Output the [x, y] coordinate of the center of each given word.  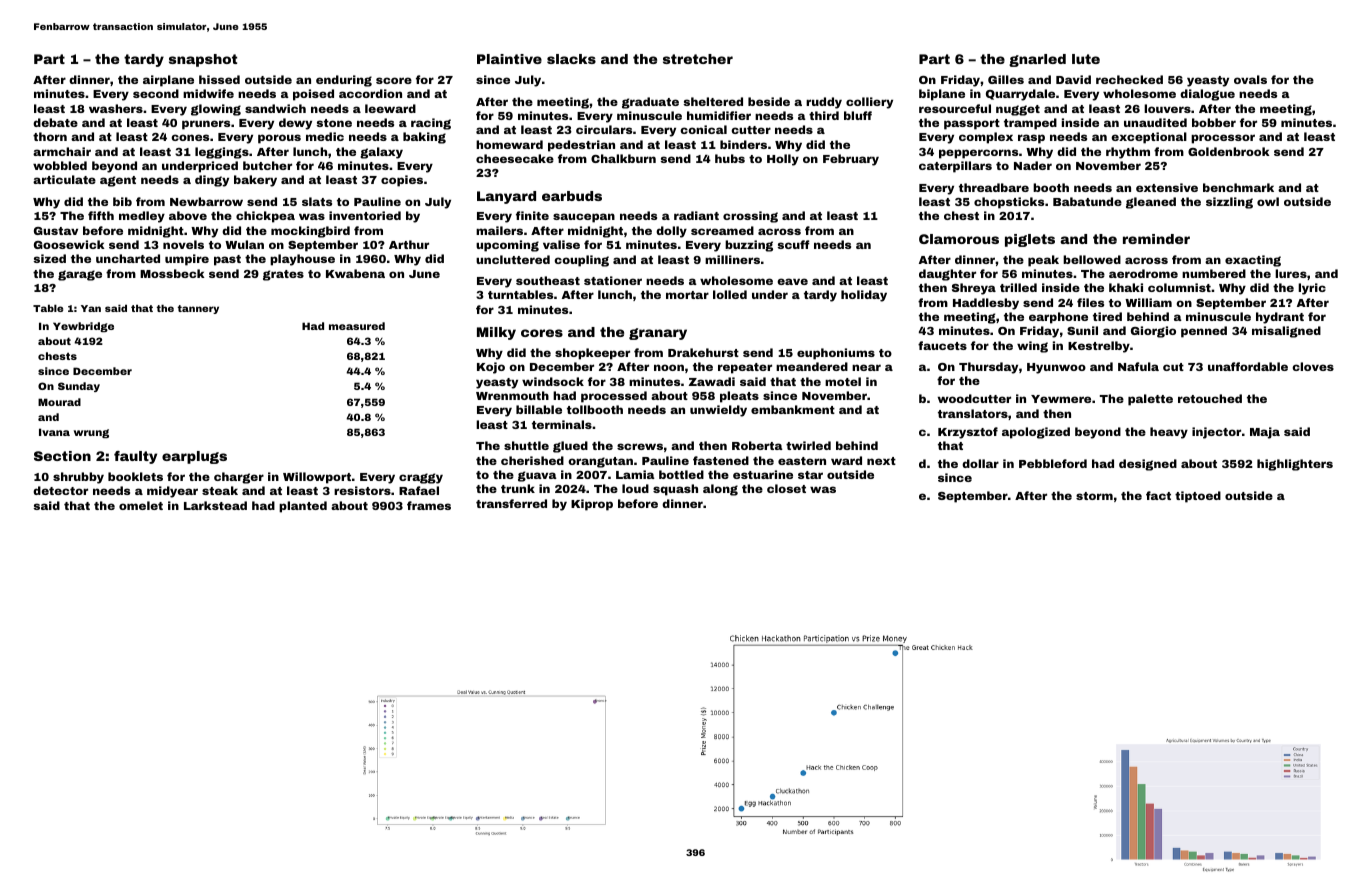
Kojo [491, 368]
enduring [344, 81]
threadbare [994, 187]
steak [220, 490]
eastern [802, 461]
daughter [947, 275]
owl [1268, 201]
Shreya [974, 289]
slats [317, 201]
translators [973, 413]
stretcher [698, 59]
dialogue [1207, 95]
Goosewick [69, 244]
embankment [793, 409]
